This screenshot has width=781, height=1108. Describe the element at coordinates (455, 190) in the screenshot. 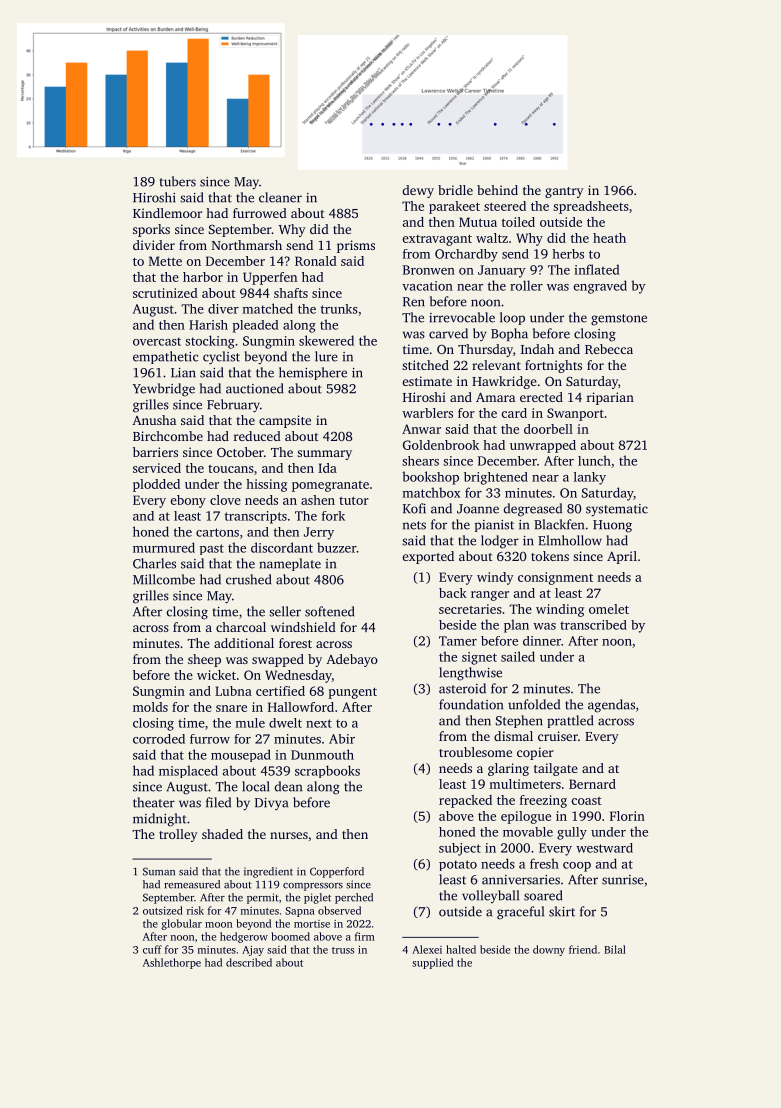

I see `bridle` at that location.
